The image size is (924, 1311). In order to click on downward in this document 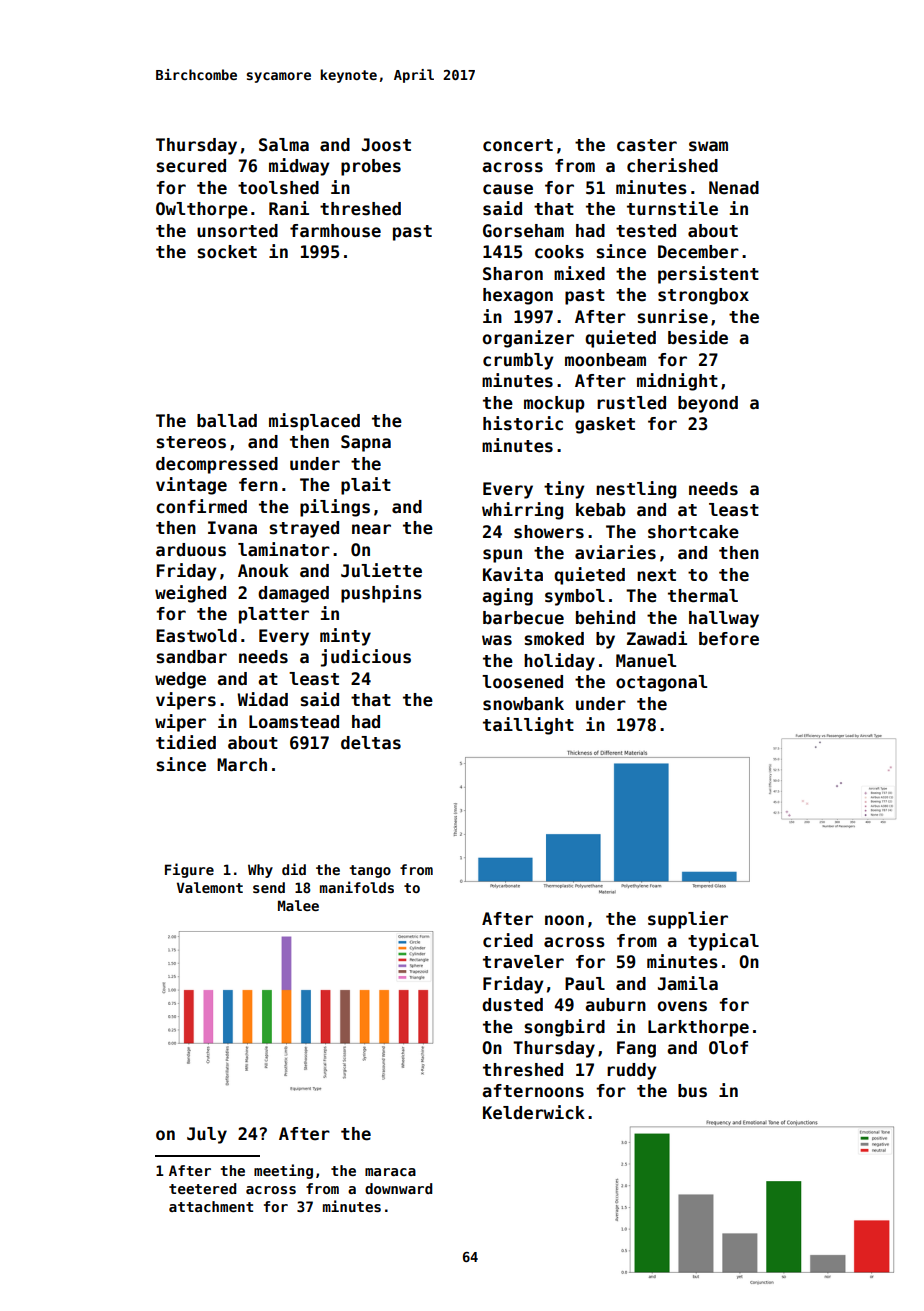, I will do `click(398, 1188)`.
